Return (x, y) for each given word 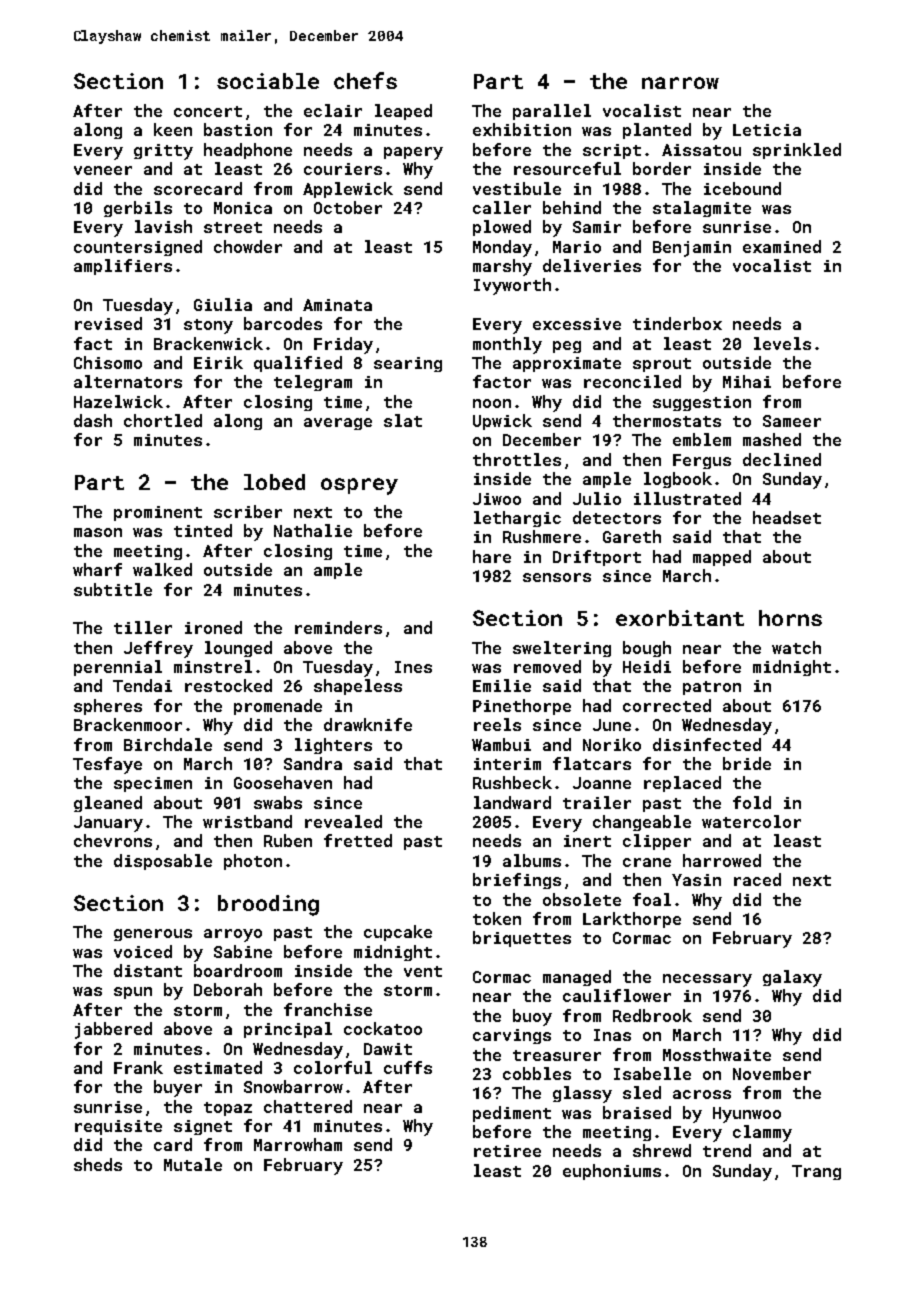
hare (492, 556)
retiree (507, 1151)
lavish (163, 226)
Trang (816, 1172)
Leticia (767, 130)
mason (98, 532)
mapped (722, 558)
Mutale (193, 1164)
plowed (502, 228)
